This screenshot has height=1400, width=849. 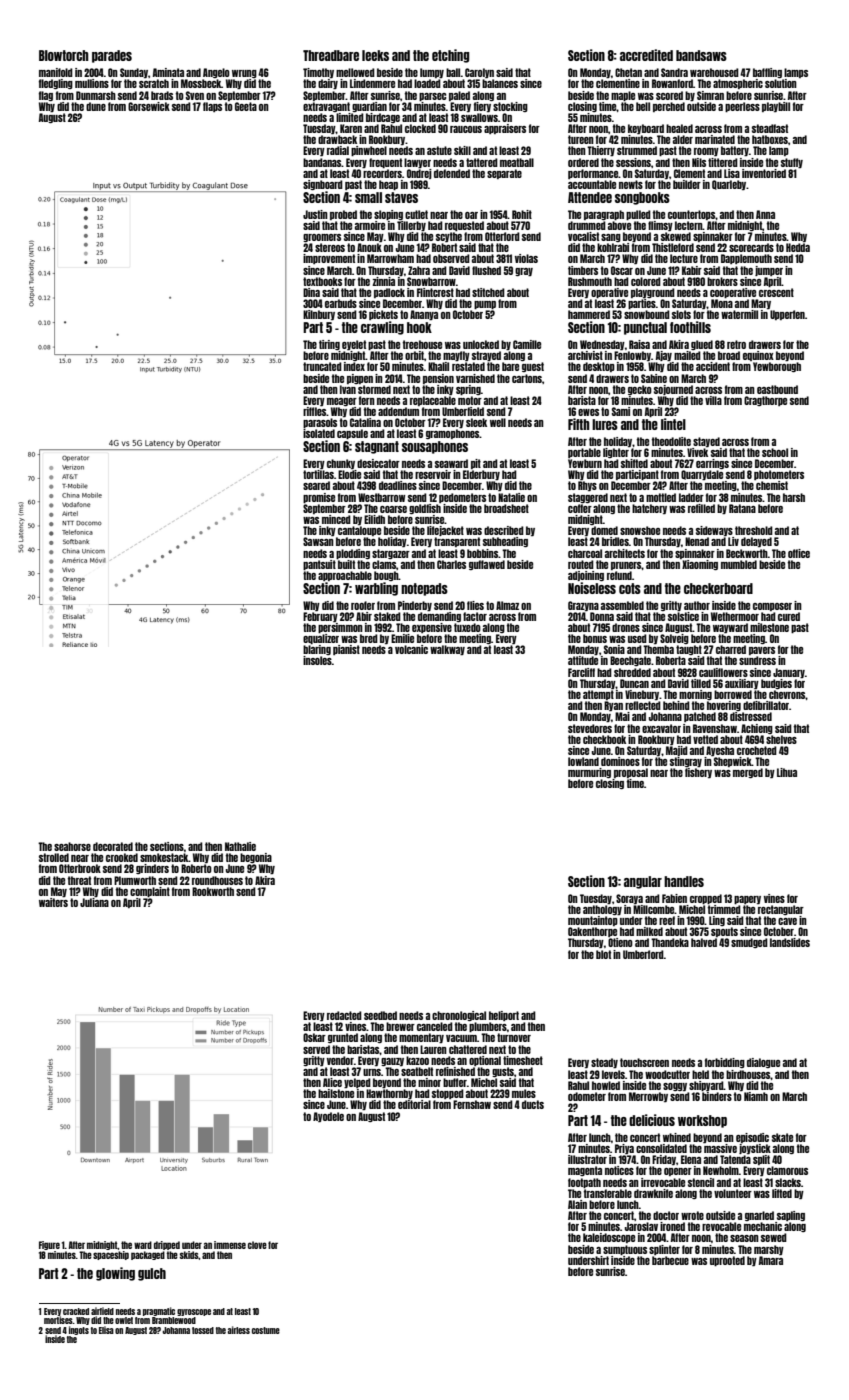 I want to click on seared, so click(x=316, y=485).
